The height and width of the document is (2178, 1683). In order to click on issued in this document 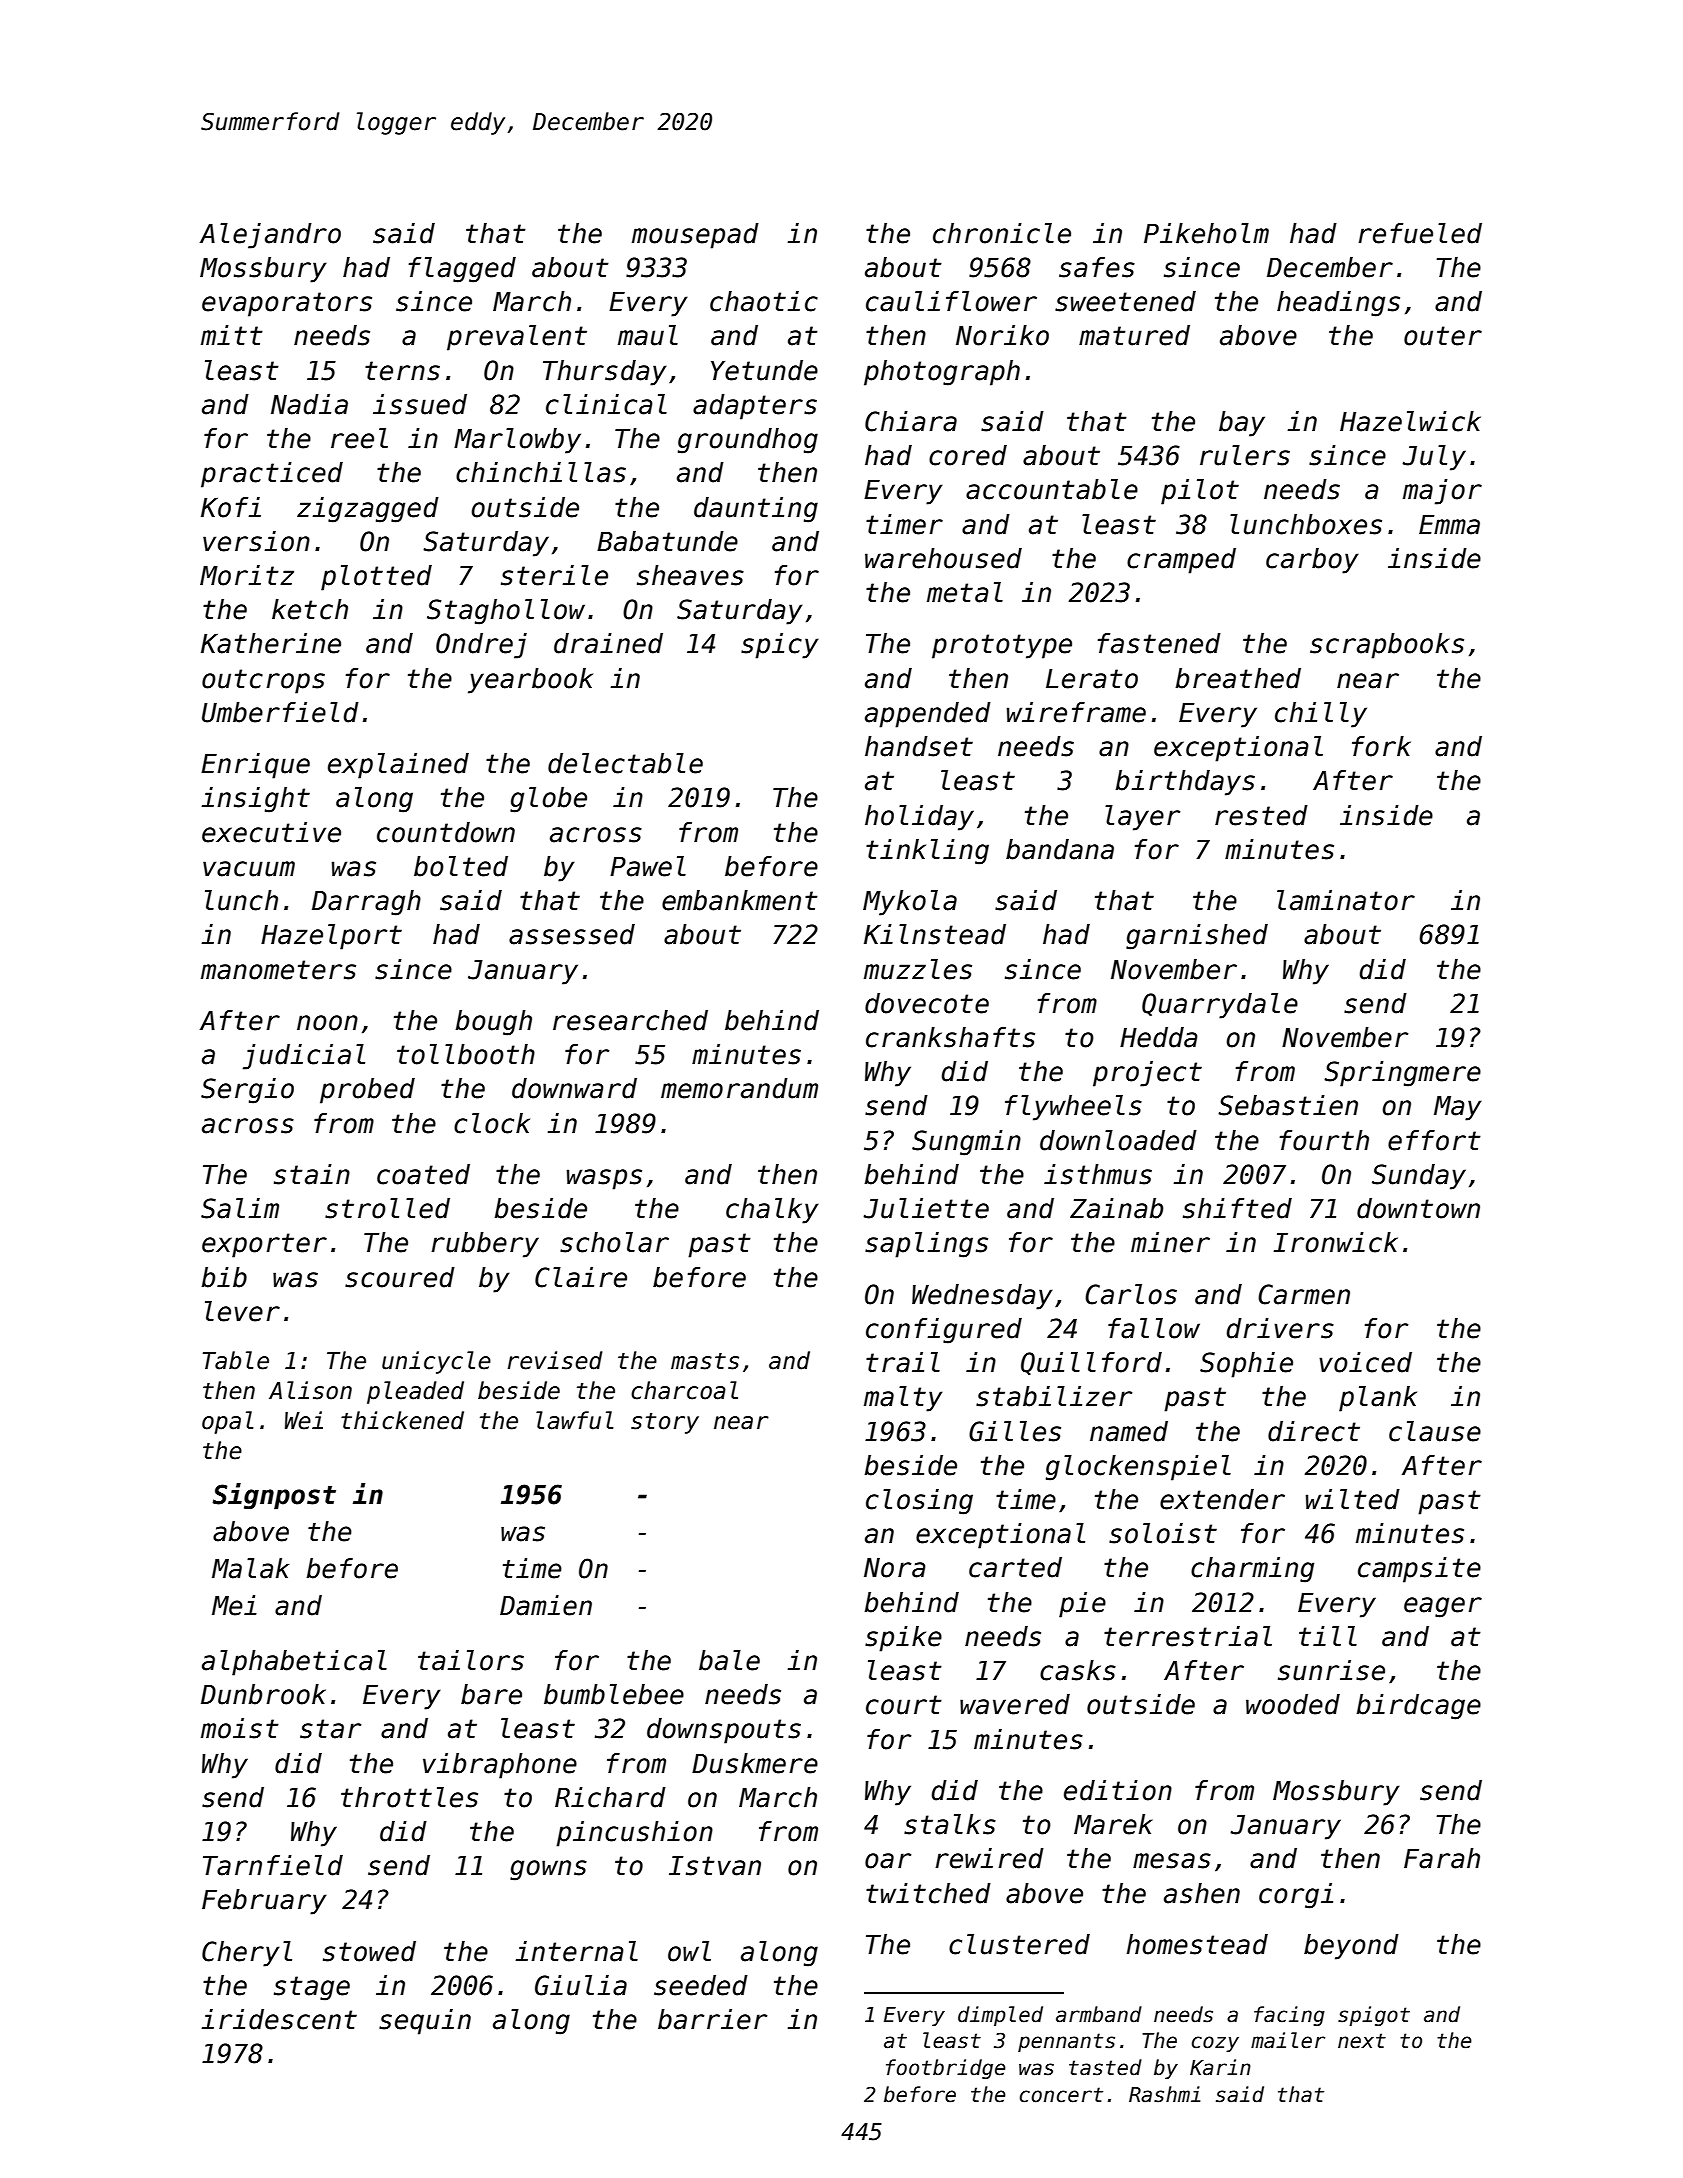, I will do `click(420, 404)`.
